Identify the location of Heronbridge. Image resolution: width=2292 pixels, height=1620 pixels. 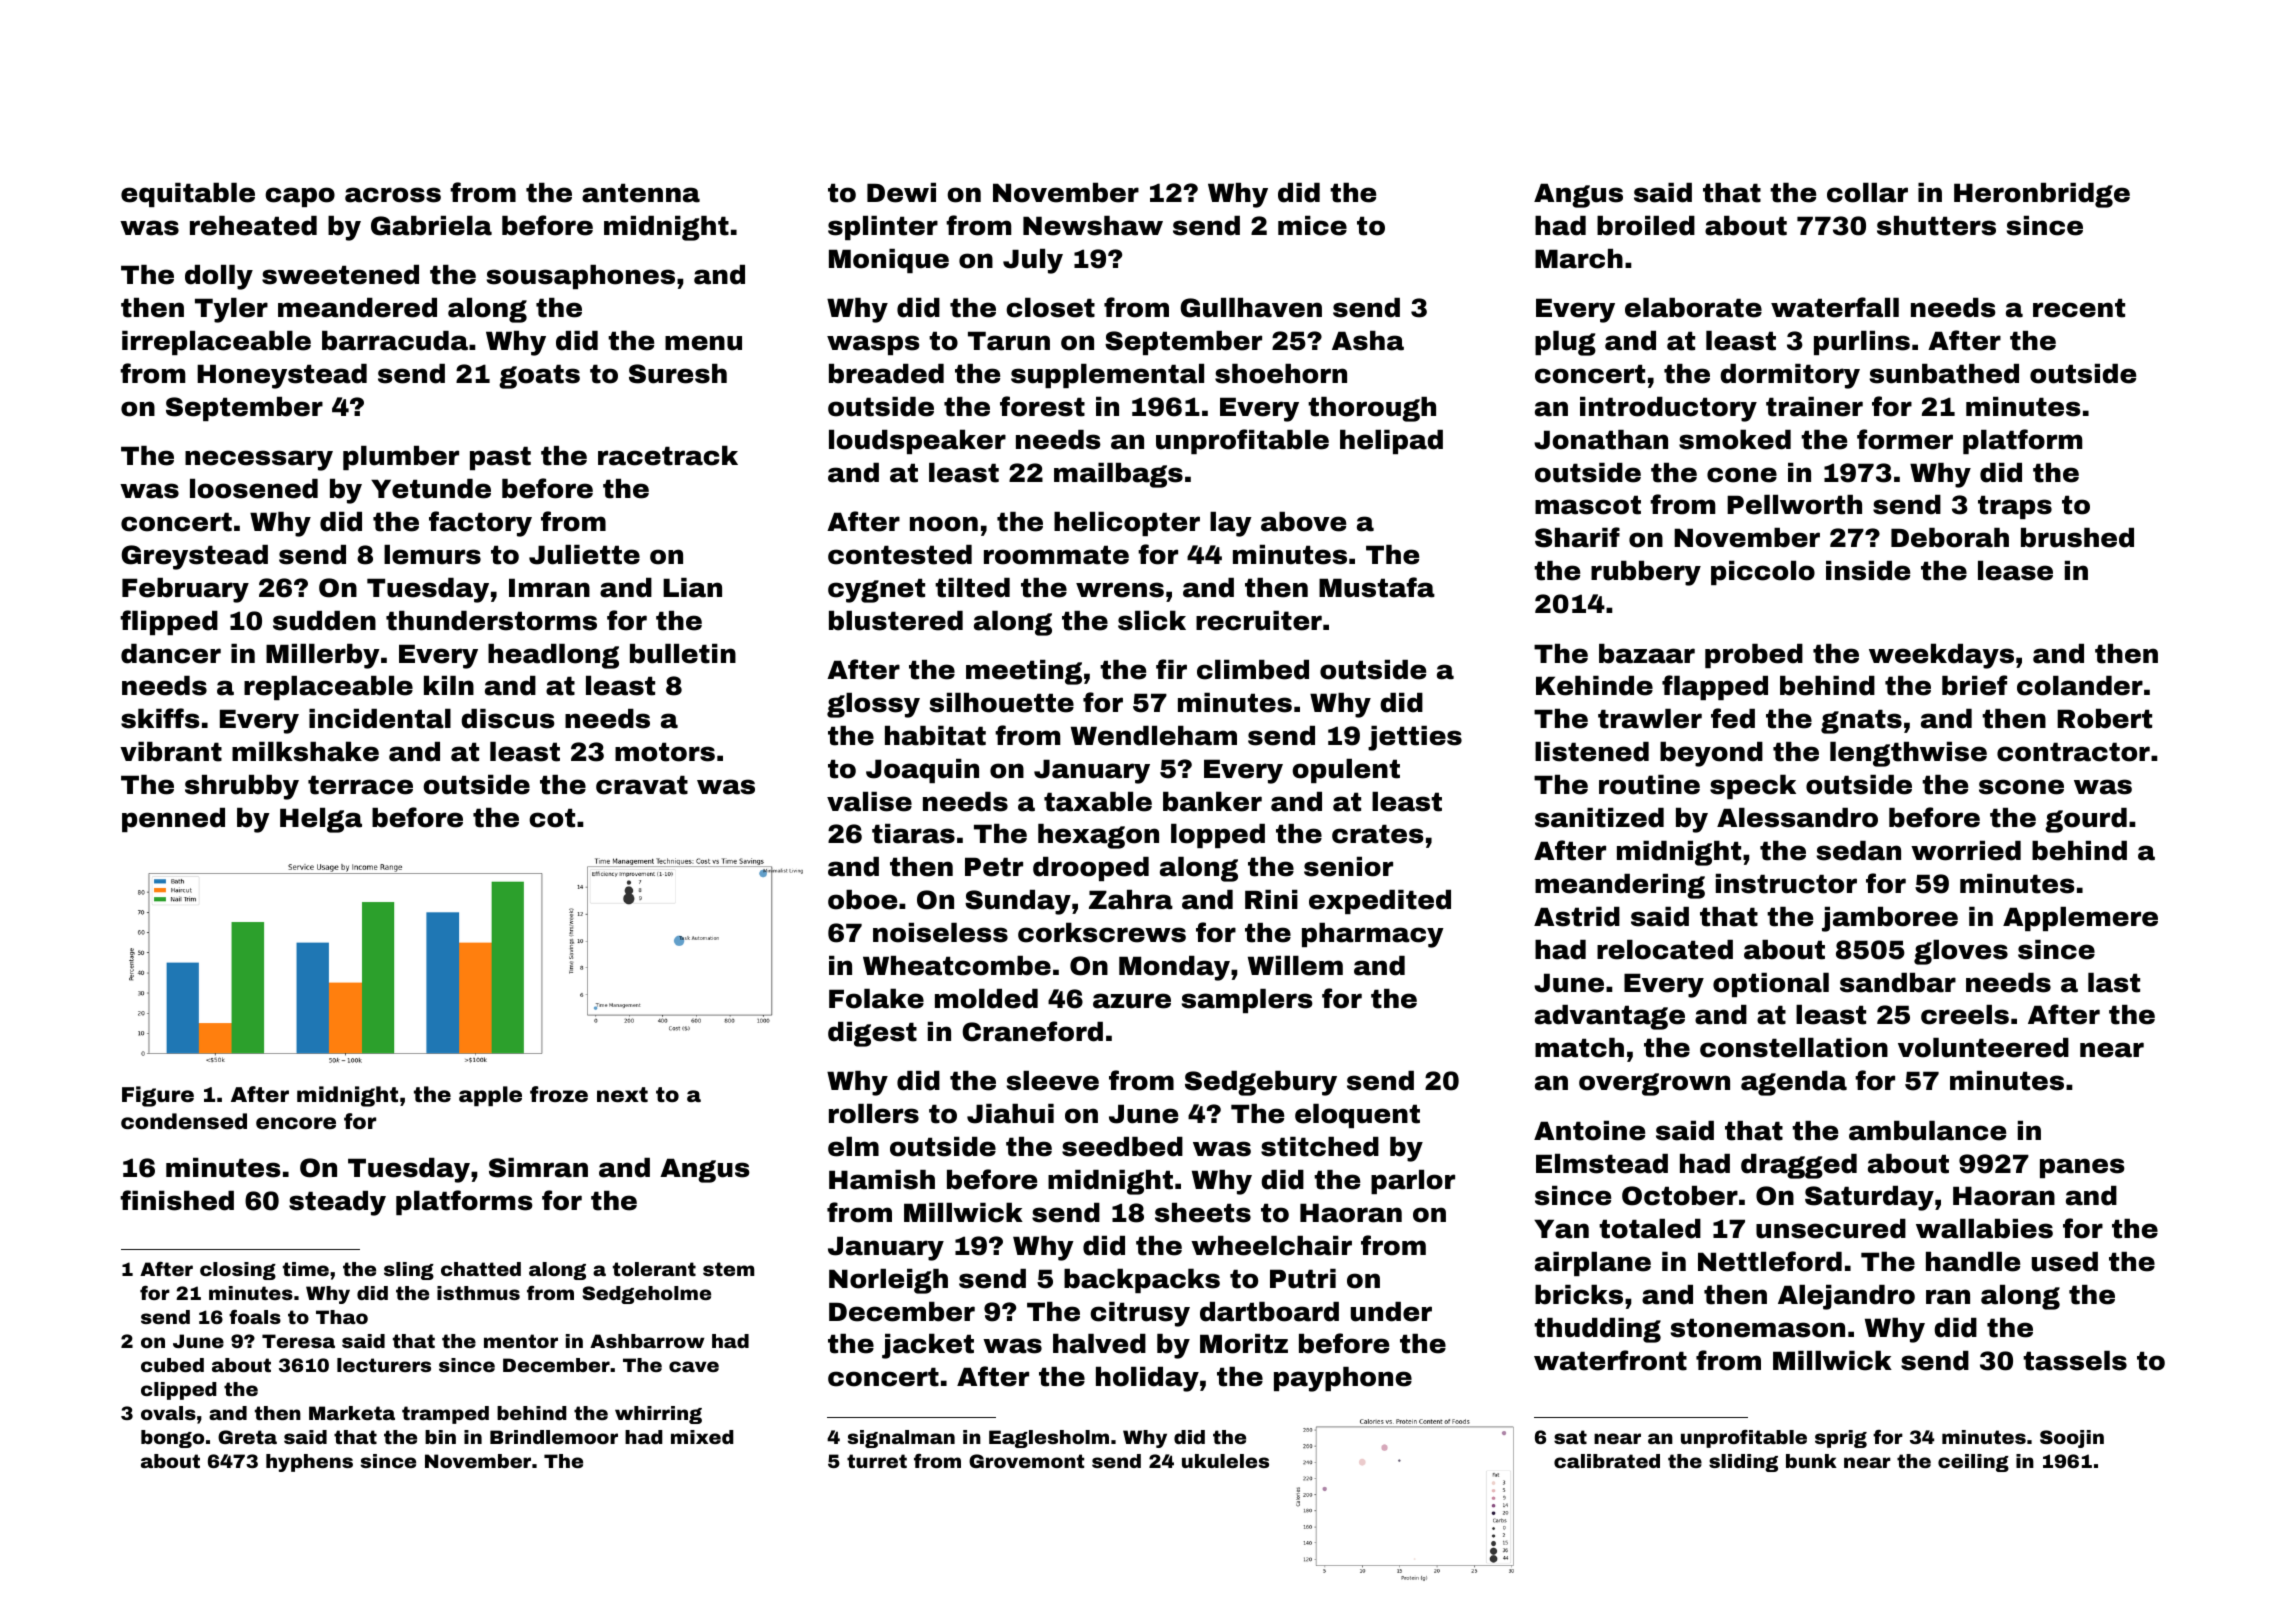
(2042, 195).
